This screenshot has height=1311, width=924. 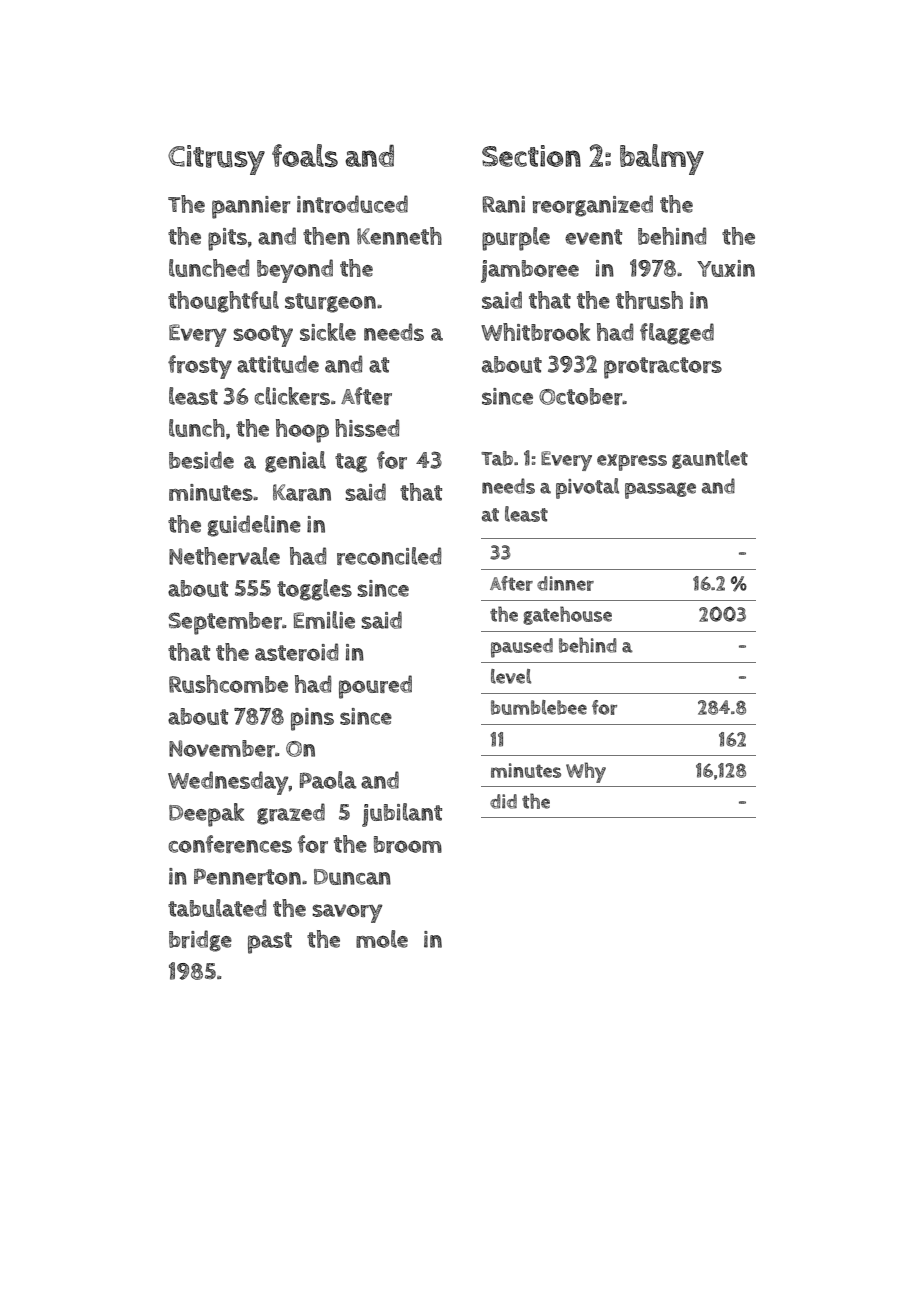 I want to click on guideline, so click(x=254, y=526).
